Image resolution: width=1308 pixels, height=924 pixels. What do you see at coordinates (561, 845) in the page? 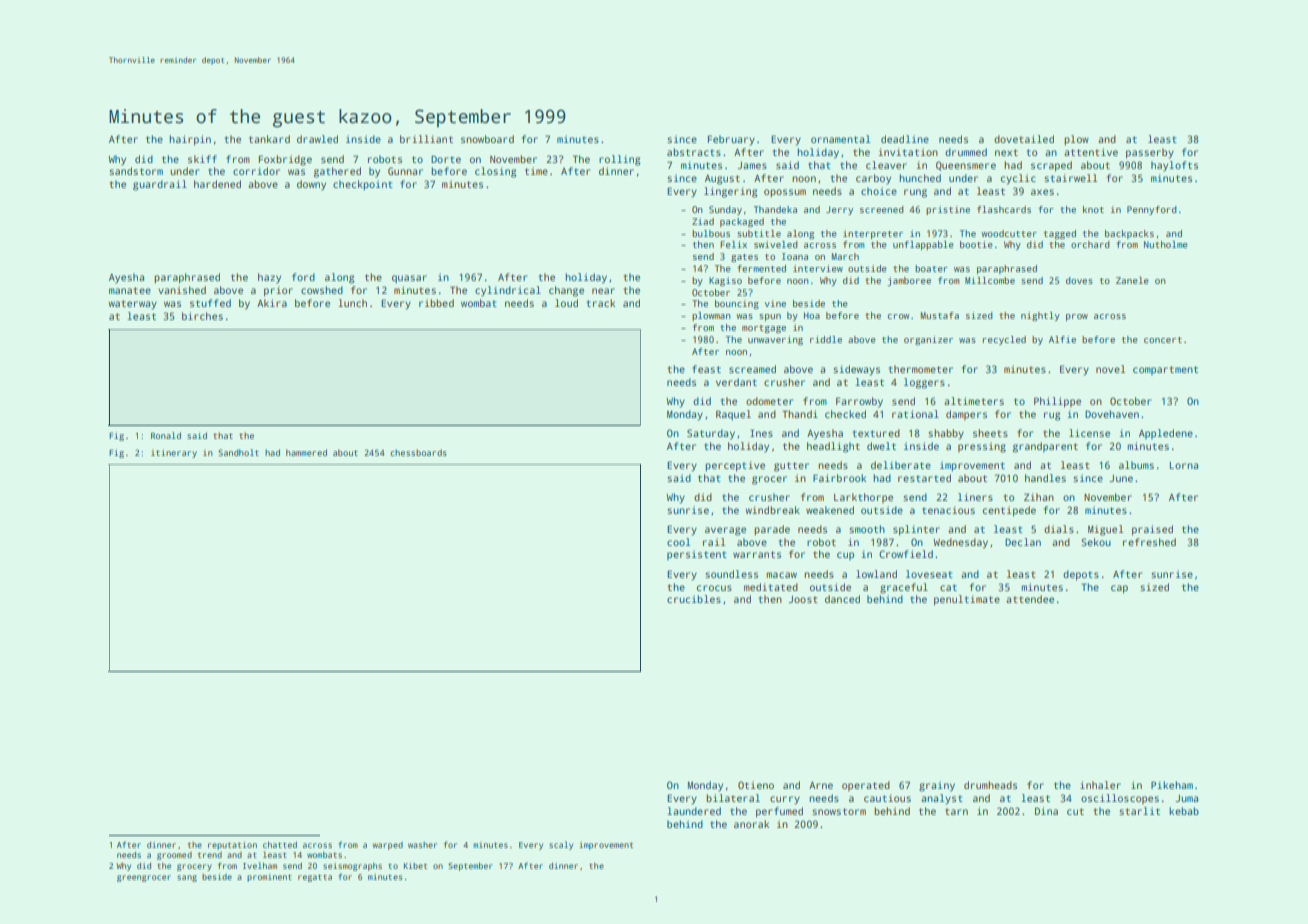
I see `scaly` at bounding box center [561, 845].
